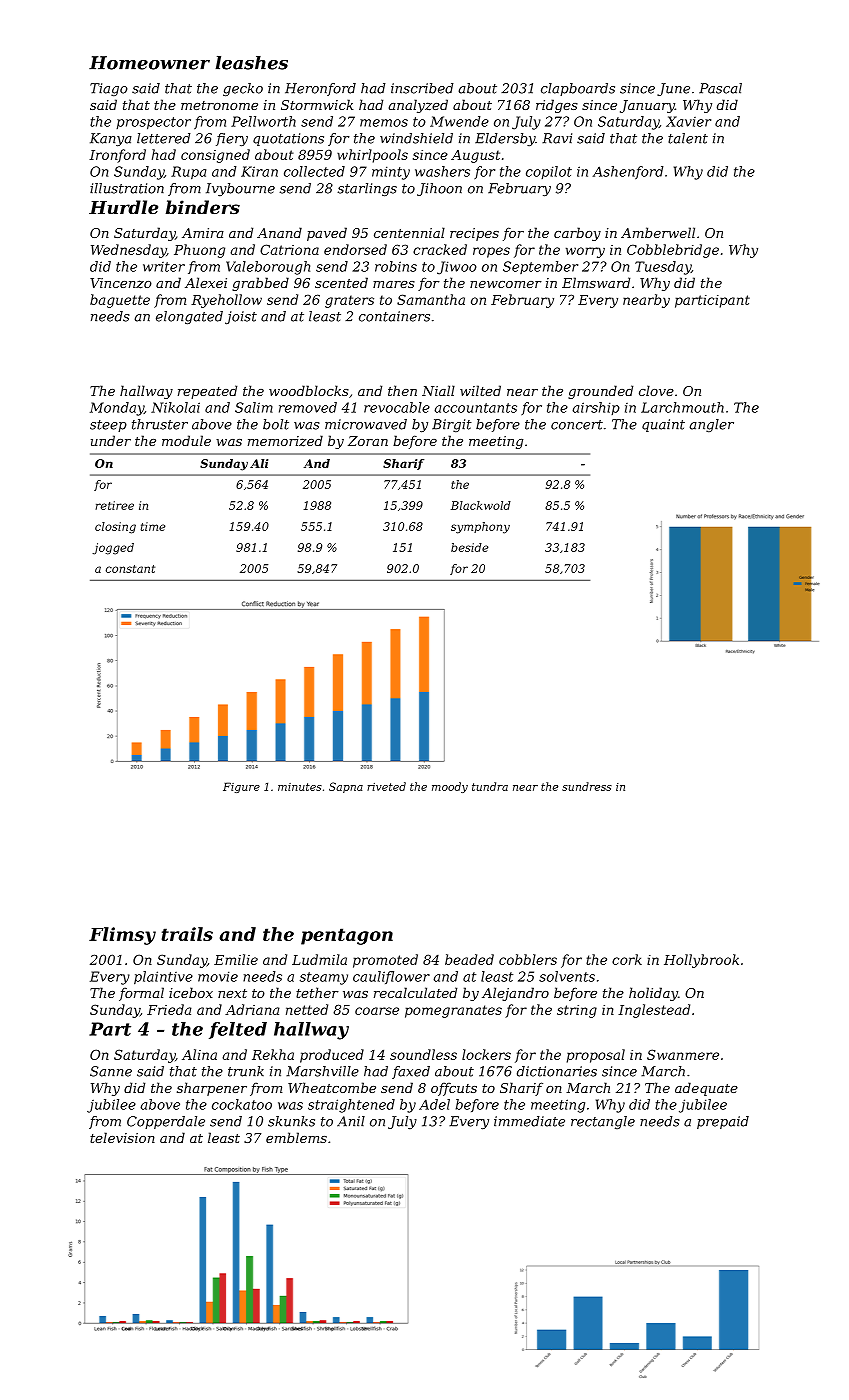 The width and height of the screenshot is (849, 1400). Describe the element at coordinates (673, 251) in the screenshot. I see `Cobblebridge` at that location.
